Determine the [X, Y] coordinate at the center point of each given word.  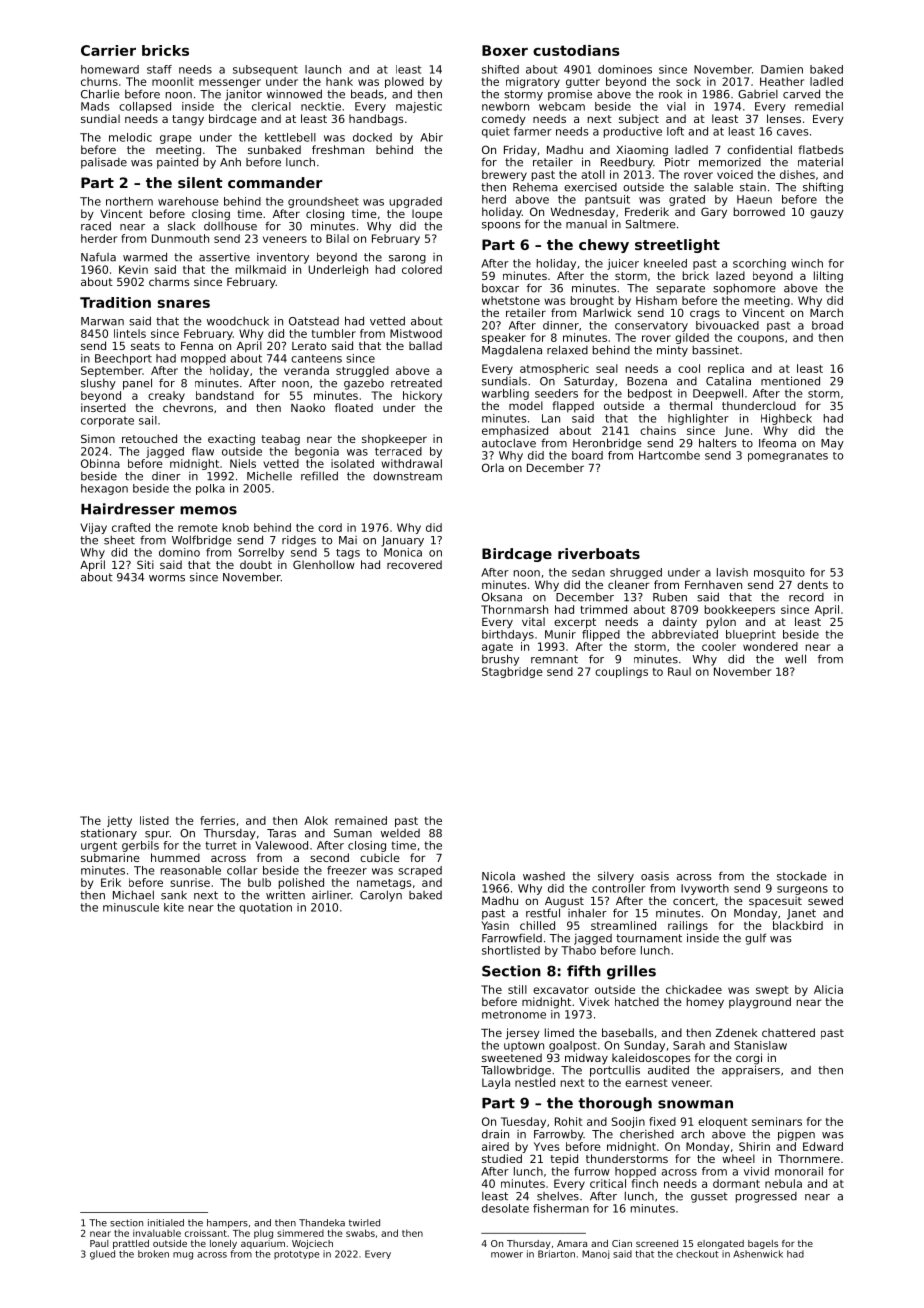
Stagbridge [512, 672]
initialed [166, 1223]
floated [354, 407]
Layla [496, 1083]
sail [148, 420]
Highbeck [786, 419]
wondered [770, 646]
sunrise [190, 882]
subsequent [265, 70]
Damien [782, 69]
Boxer [505, 50]
